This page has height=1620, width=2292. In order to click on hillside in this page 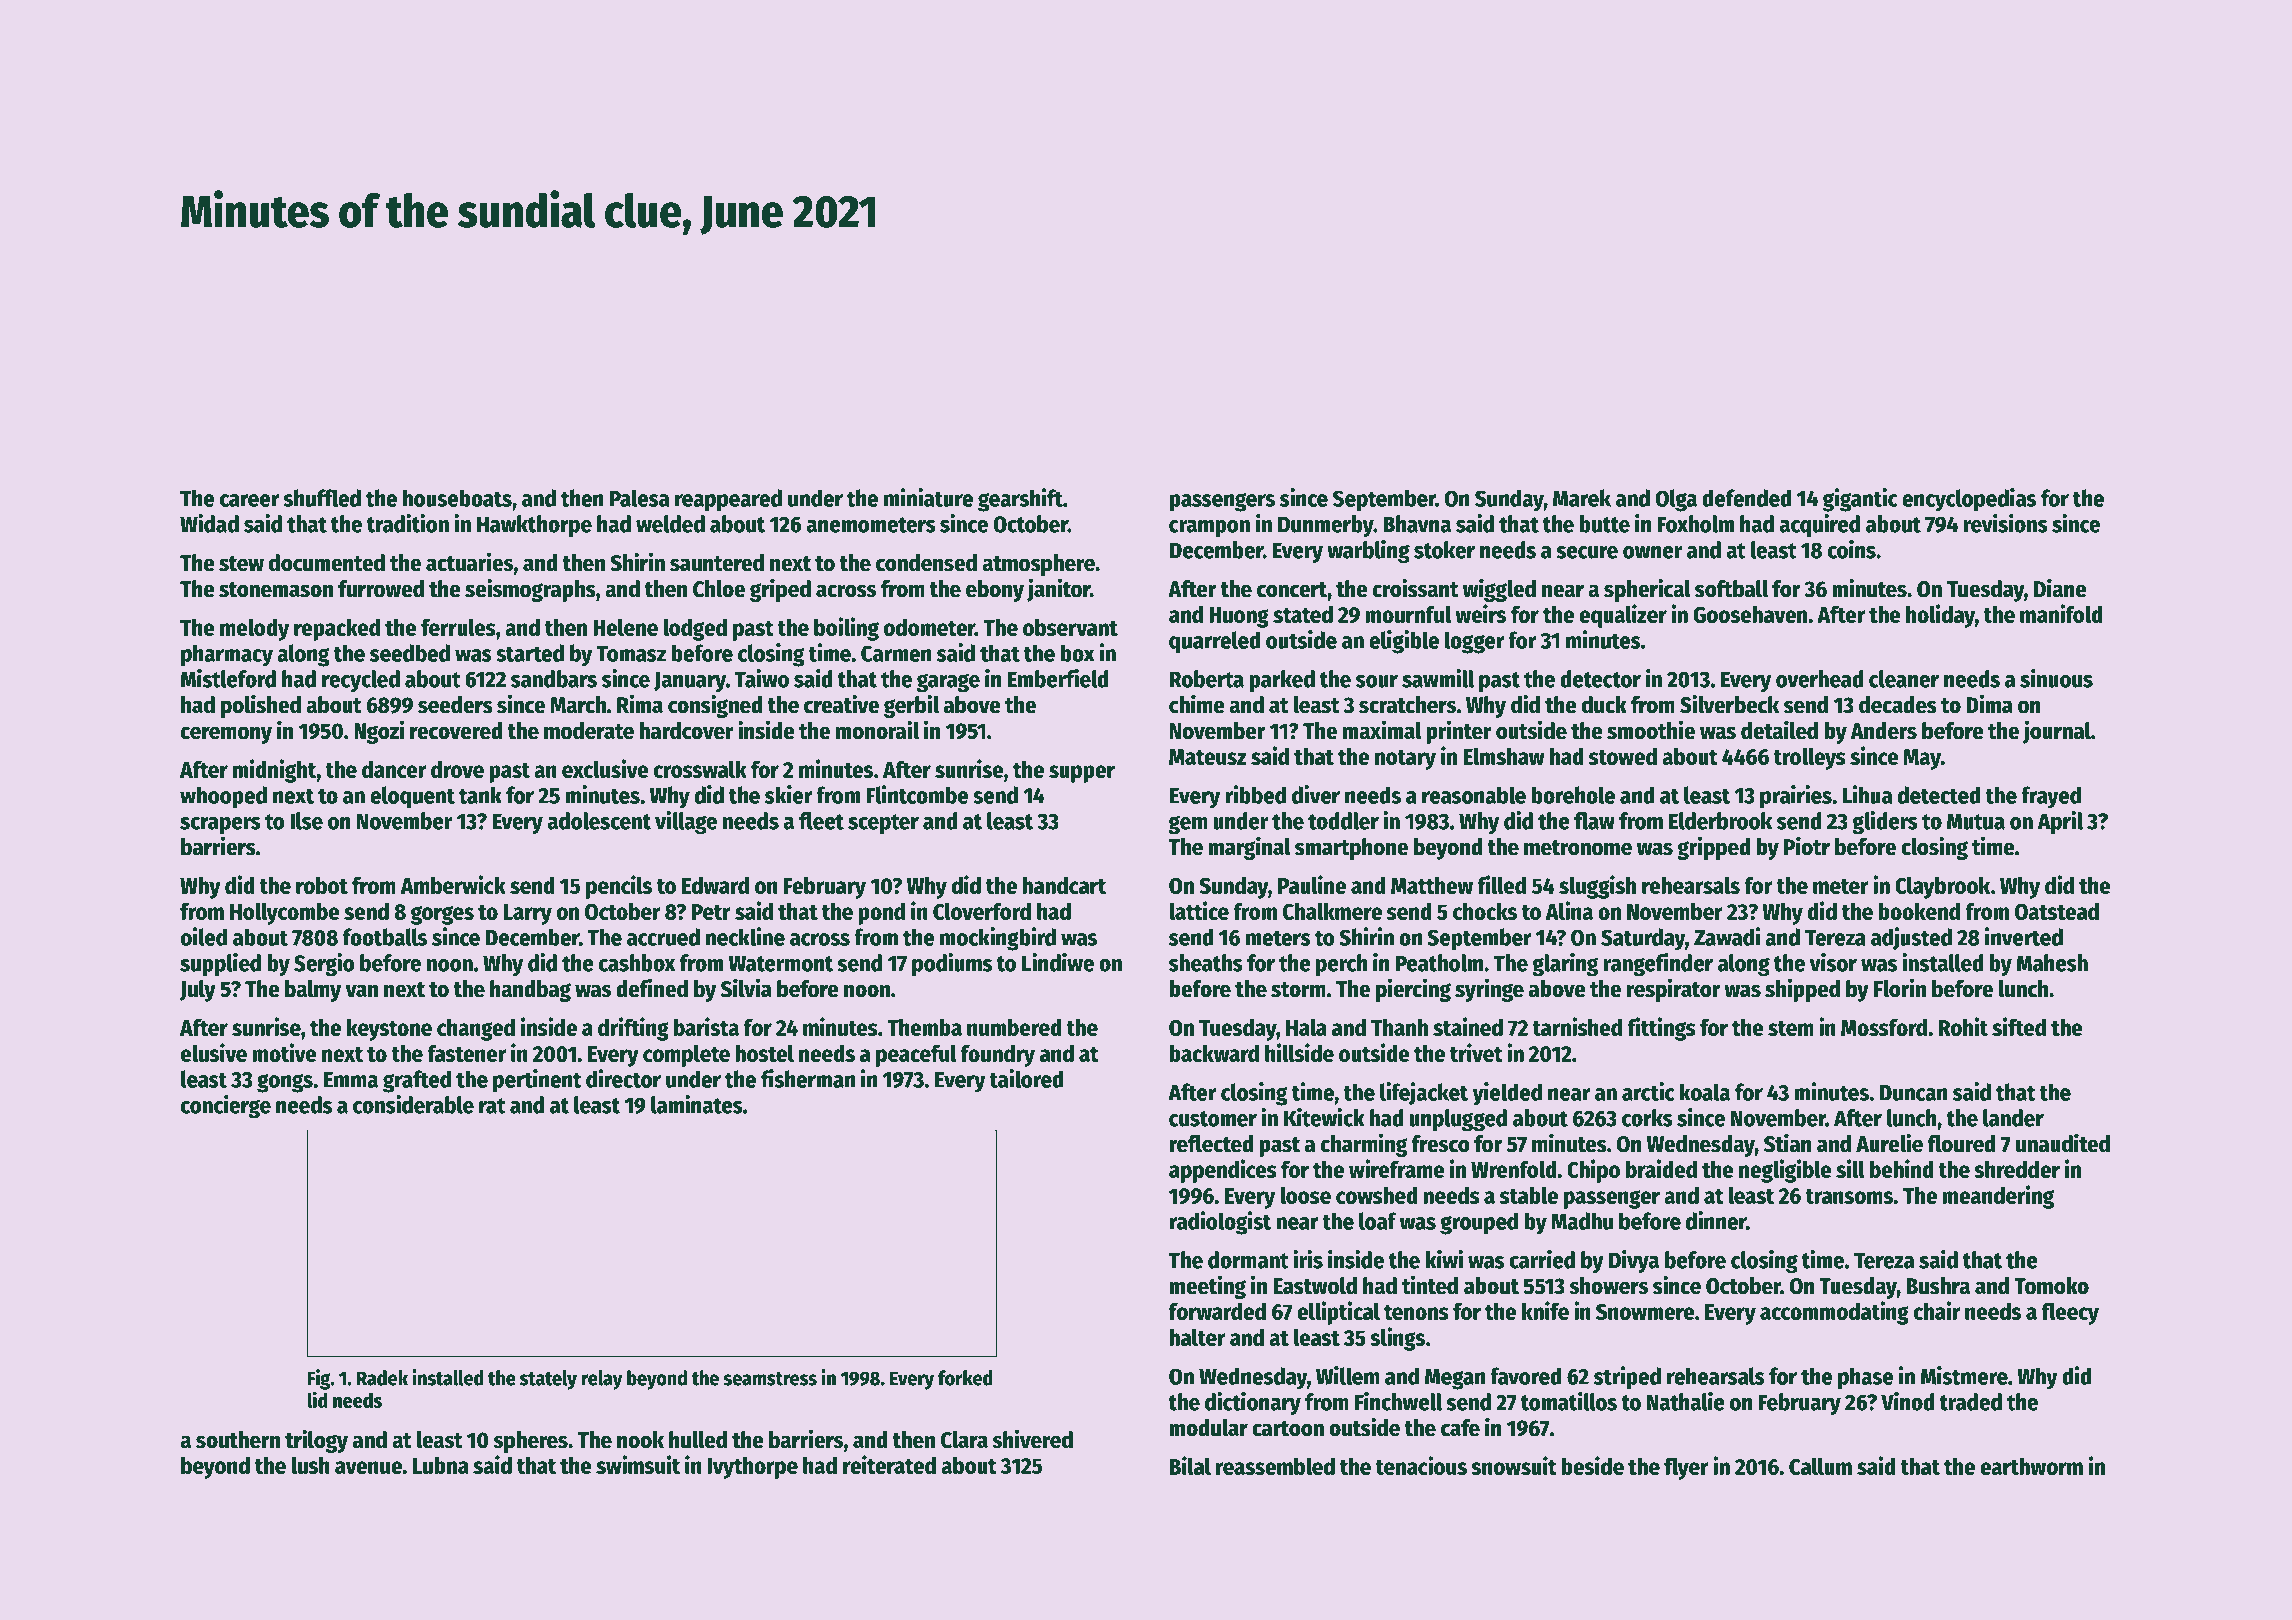, I will do `click(1299, 1052)`.
